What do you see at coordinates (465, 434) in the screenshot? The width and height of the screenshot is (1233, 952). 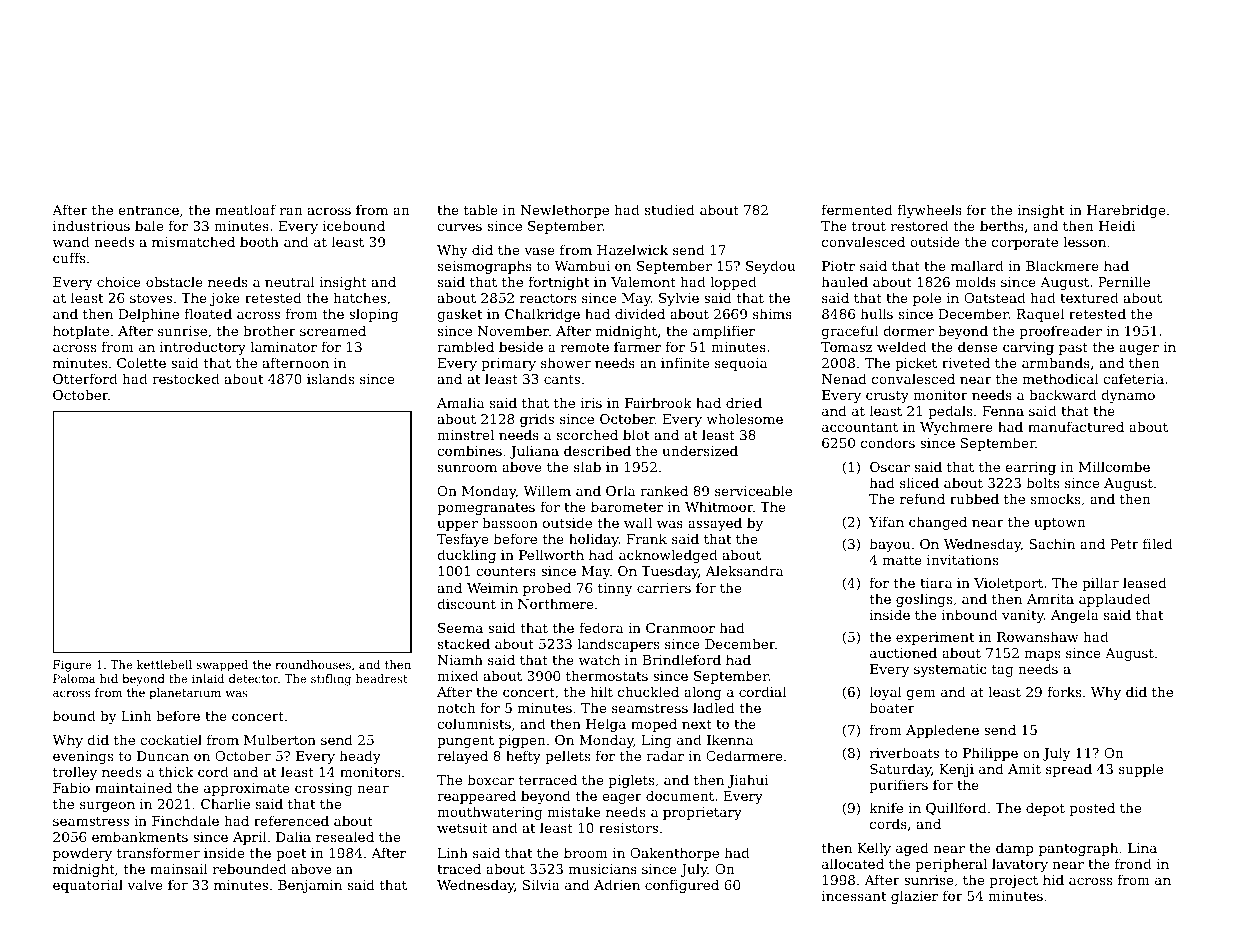 I see `minstrel` at bounding box center [465, 434].
